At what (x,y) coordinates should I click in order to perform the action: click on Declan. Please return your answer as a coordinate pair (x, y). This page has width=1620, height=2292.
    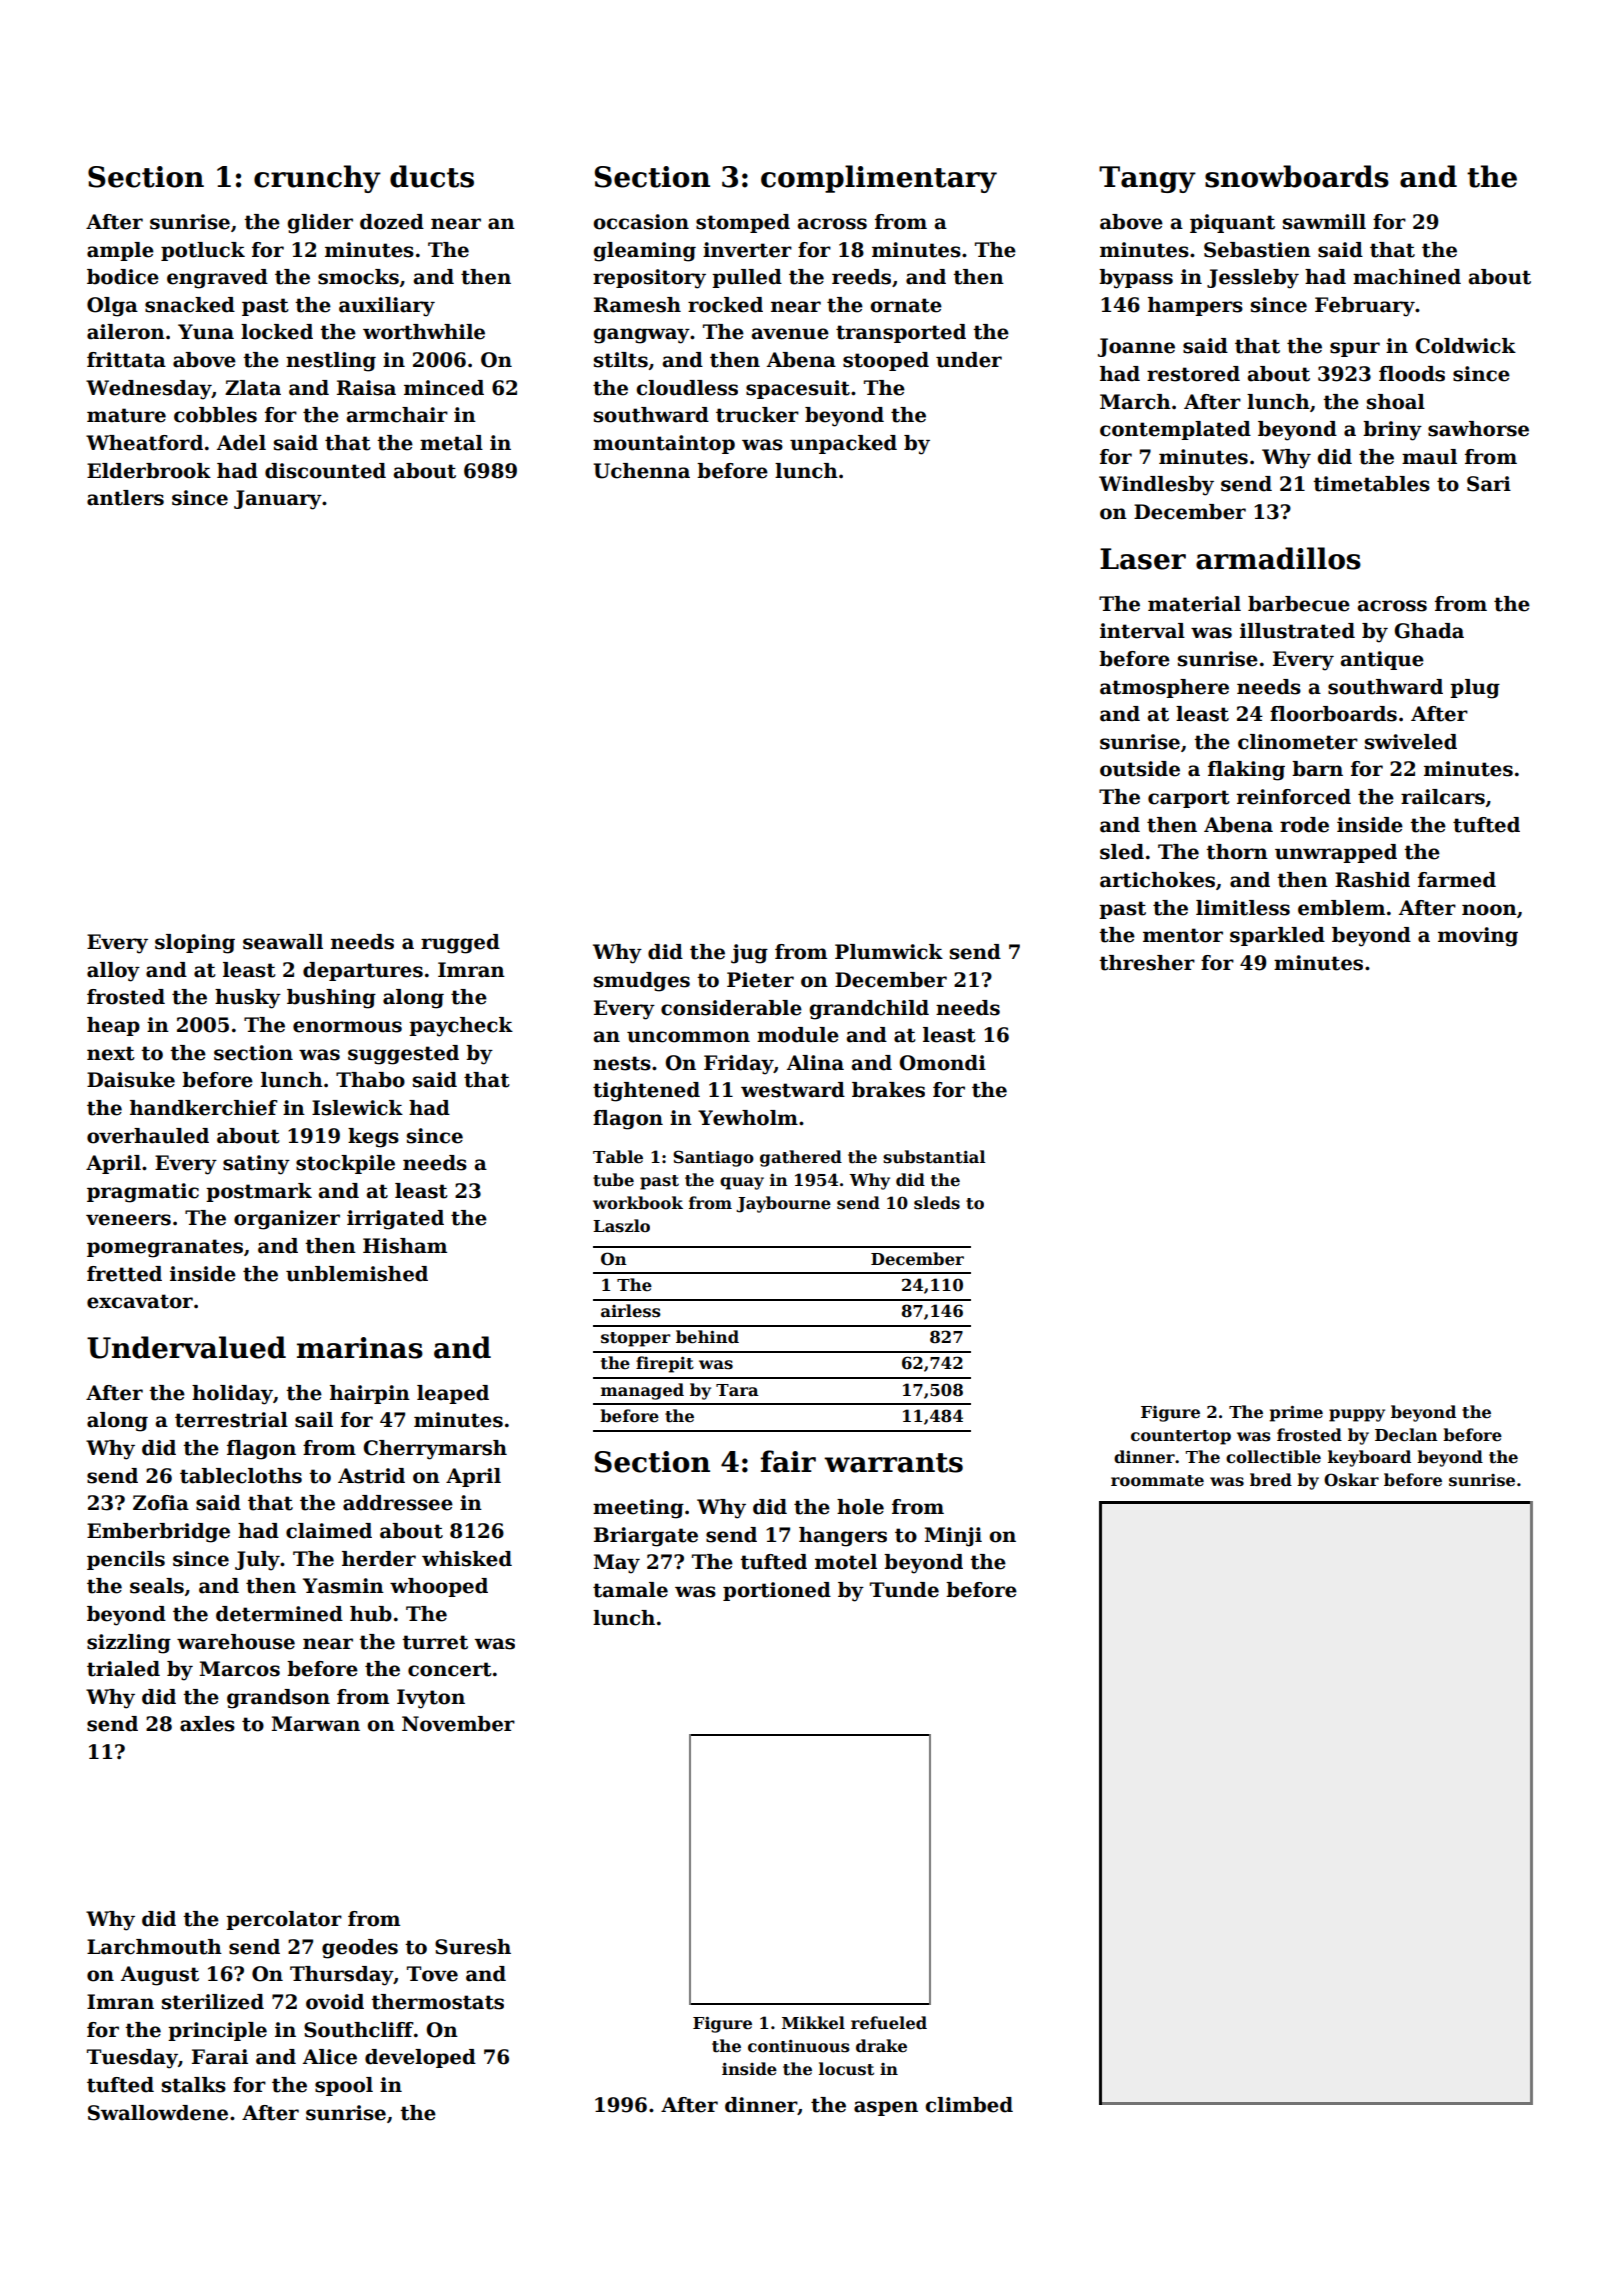
    Looking at the image, I should click on (1406, 1435).
